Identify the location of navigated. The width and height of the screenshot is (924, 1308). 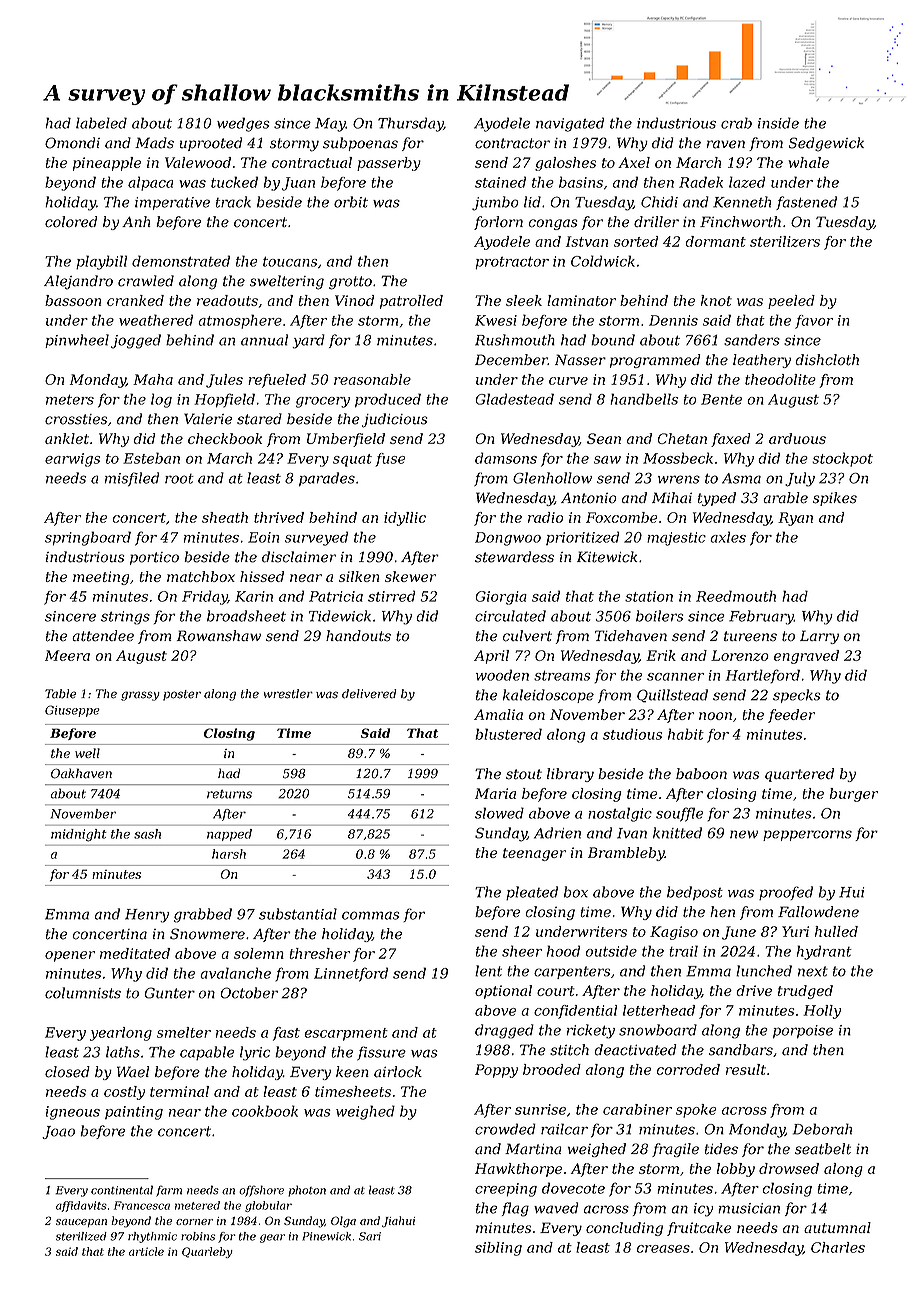
(570, 124).
